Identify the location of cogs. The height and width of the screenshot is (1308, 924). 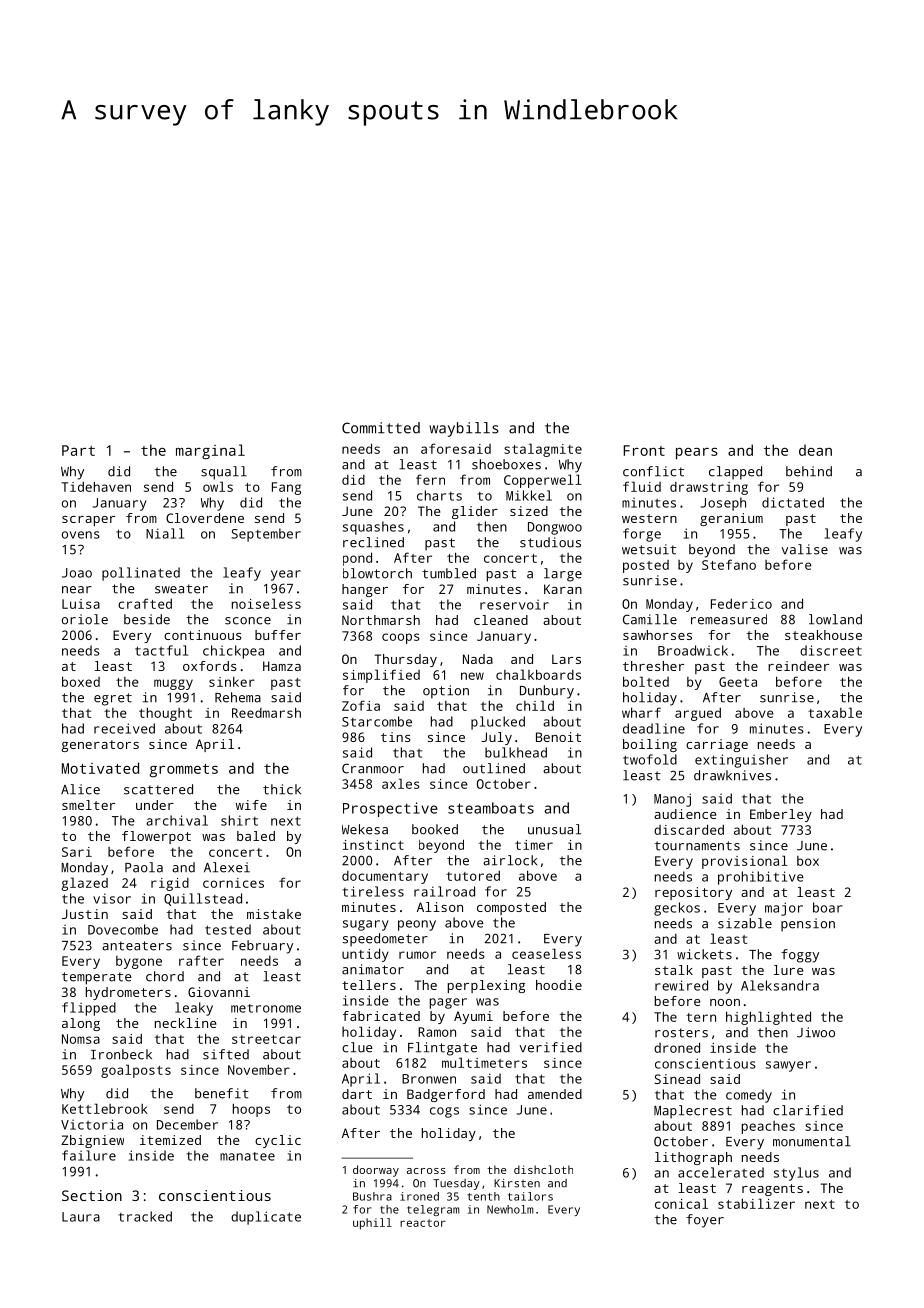
(444, 1112).
